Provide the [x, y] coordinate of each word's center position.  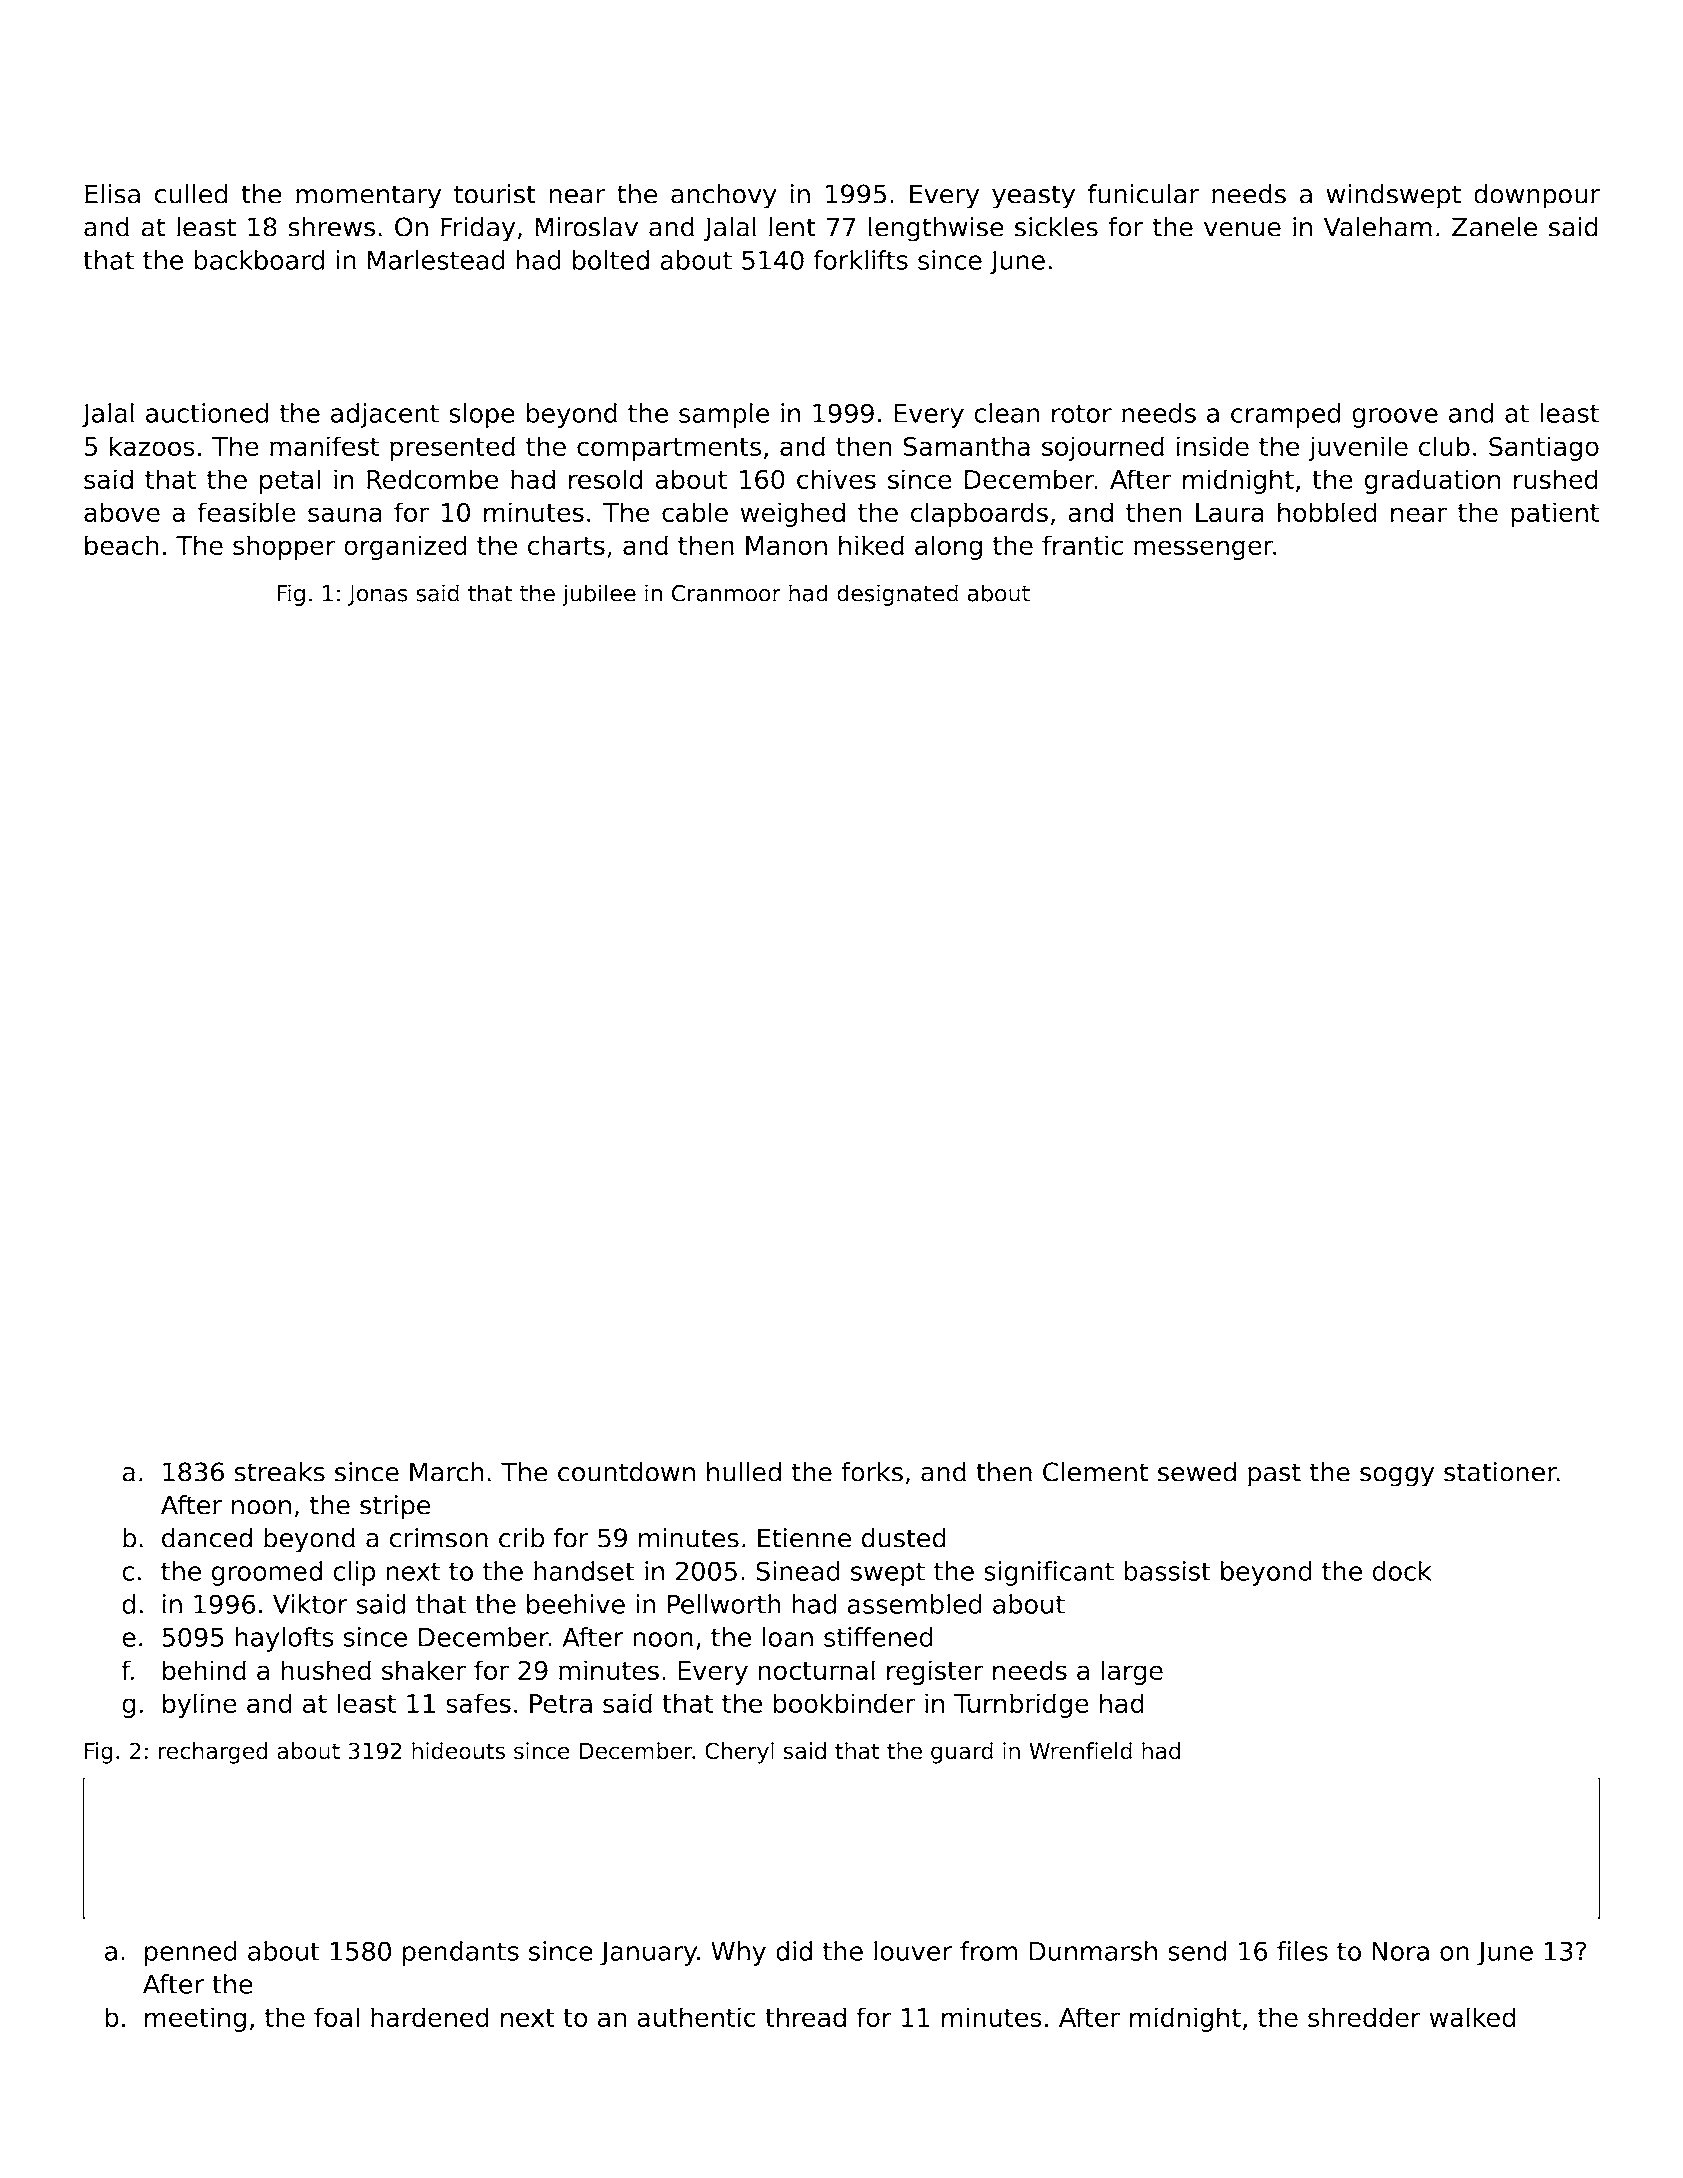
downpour [1537, 196]
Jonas [378, 595]
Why [738, 1953]
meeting [195, 2019]
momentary [368, 197]
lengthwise [936, 229]
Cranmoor [726, 593]
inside [1213, 446]
